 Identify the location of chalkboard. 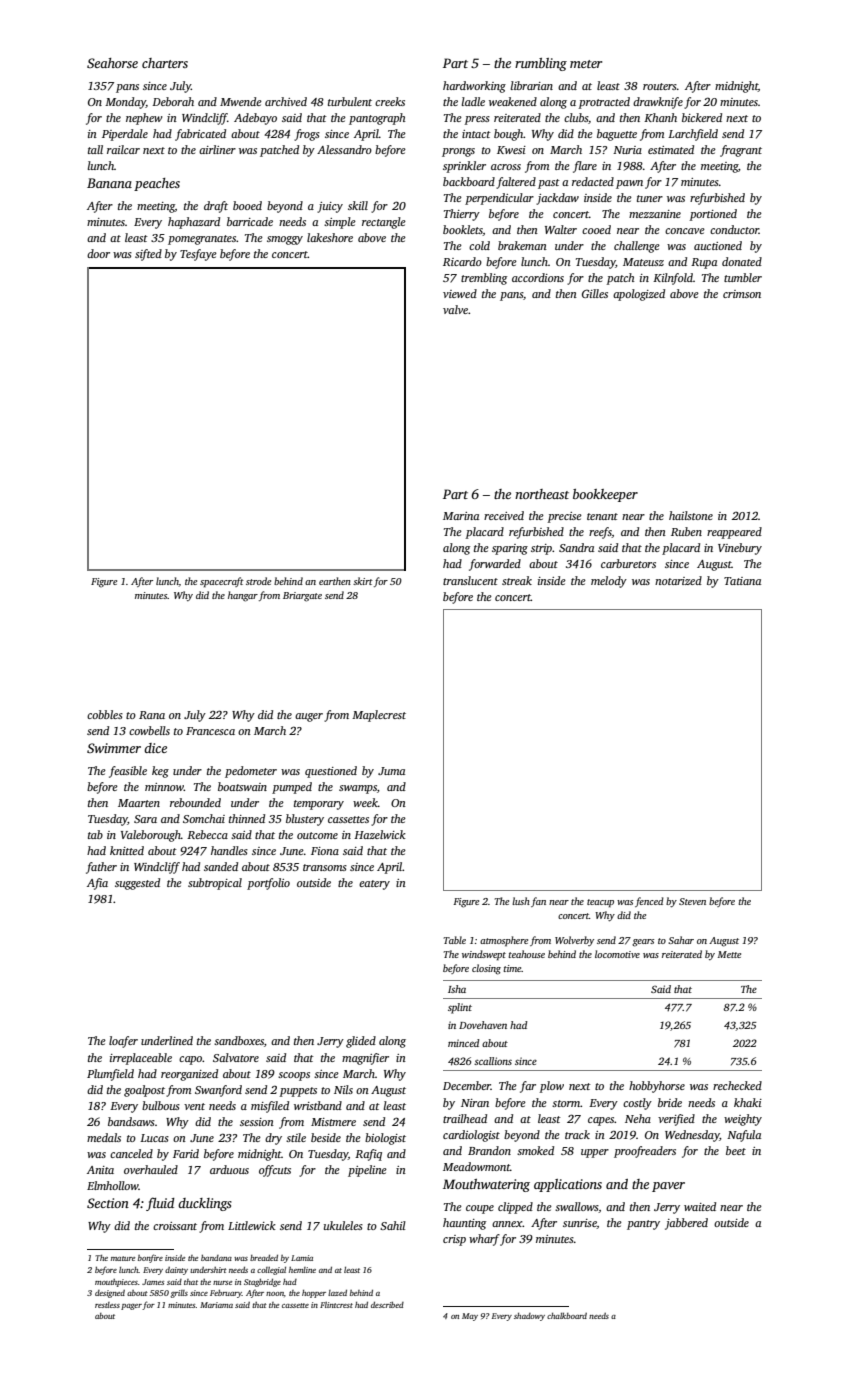
(567, 1316).
